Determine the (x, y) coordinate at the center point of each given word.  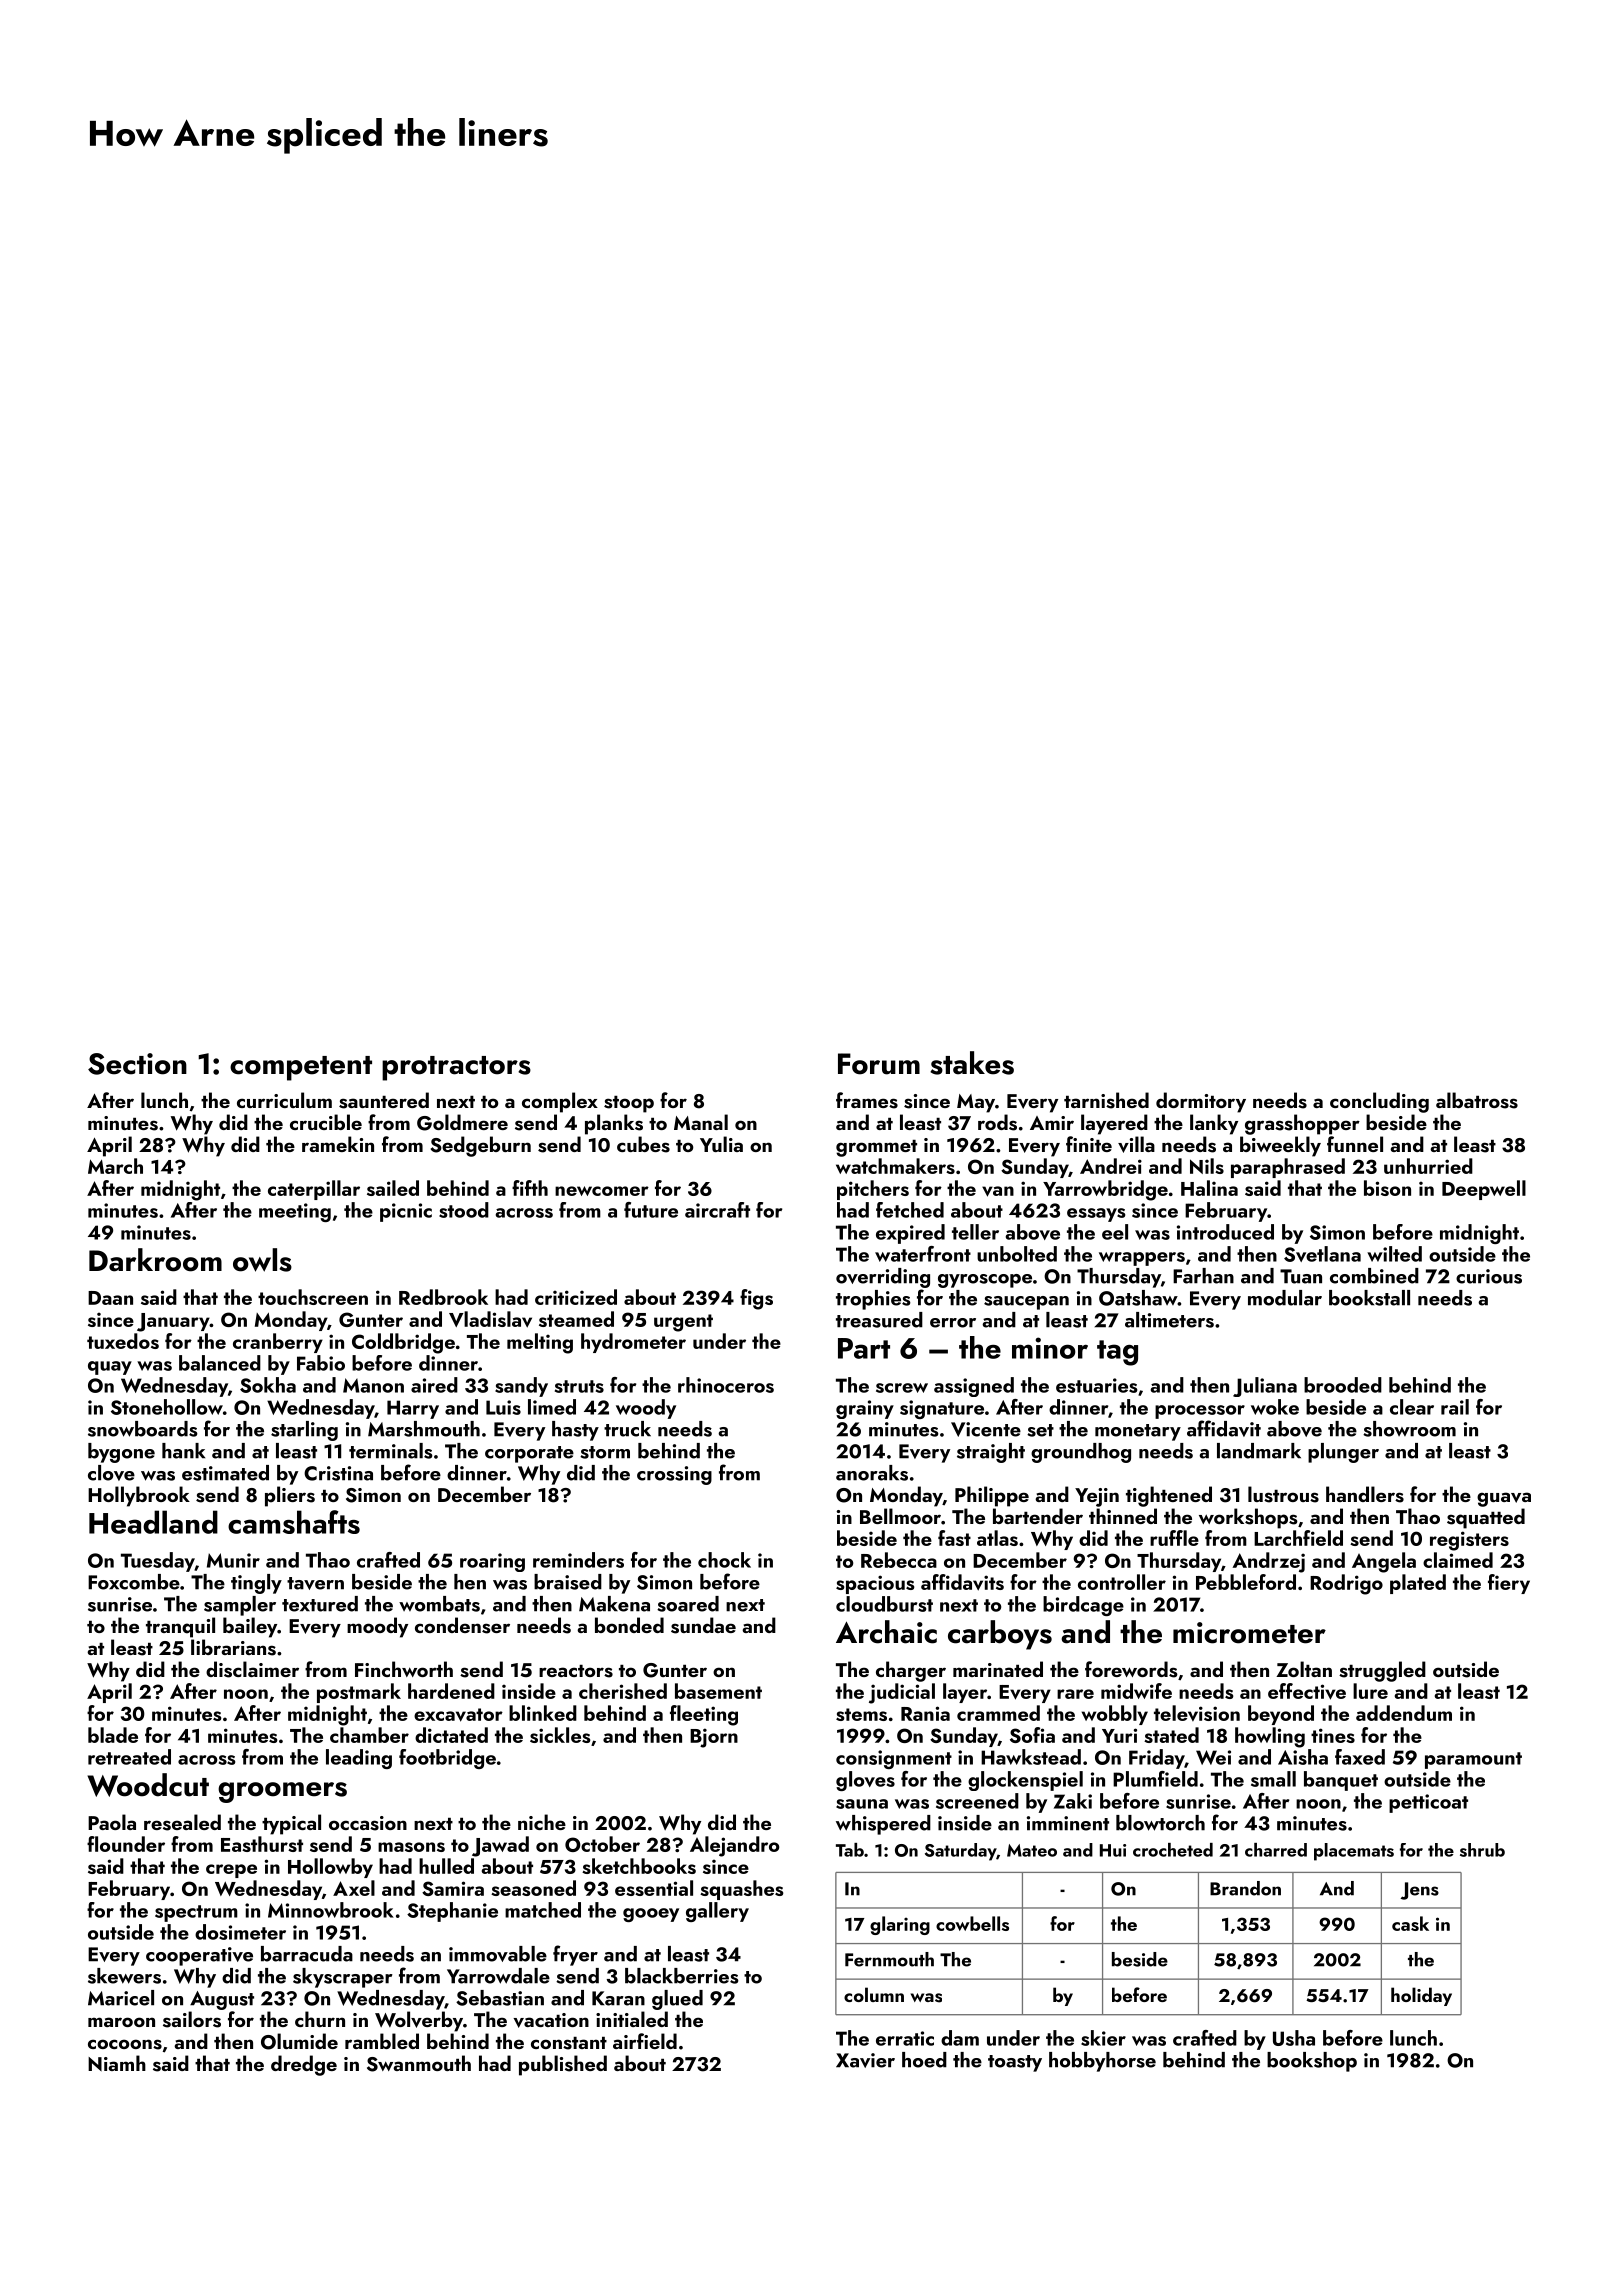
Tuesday (158, 1562)
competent (301, 1068)
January (173, 1322)
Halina (1209, 1188)
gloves (865, 1781)
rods (997, 1122)
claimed (1458, 1560)
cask (1410, 1923)
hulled (446, 1866)
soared (688, 1604)
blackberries (682, 1976)
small (1273, 1779)
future (651, 1210)
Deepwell (1484, 1190)
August (222, 2000)
